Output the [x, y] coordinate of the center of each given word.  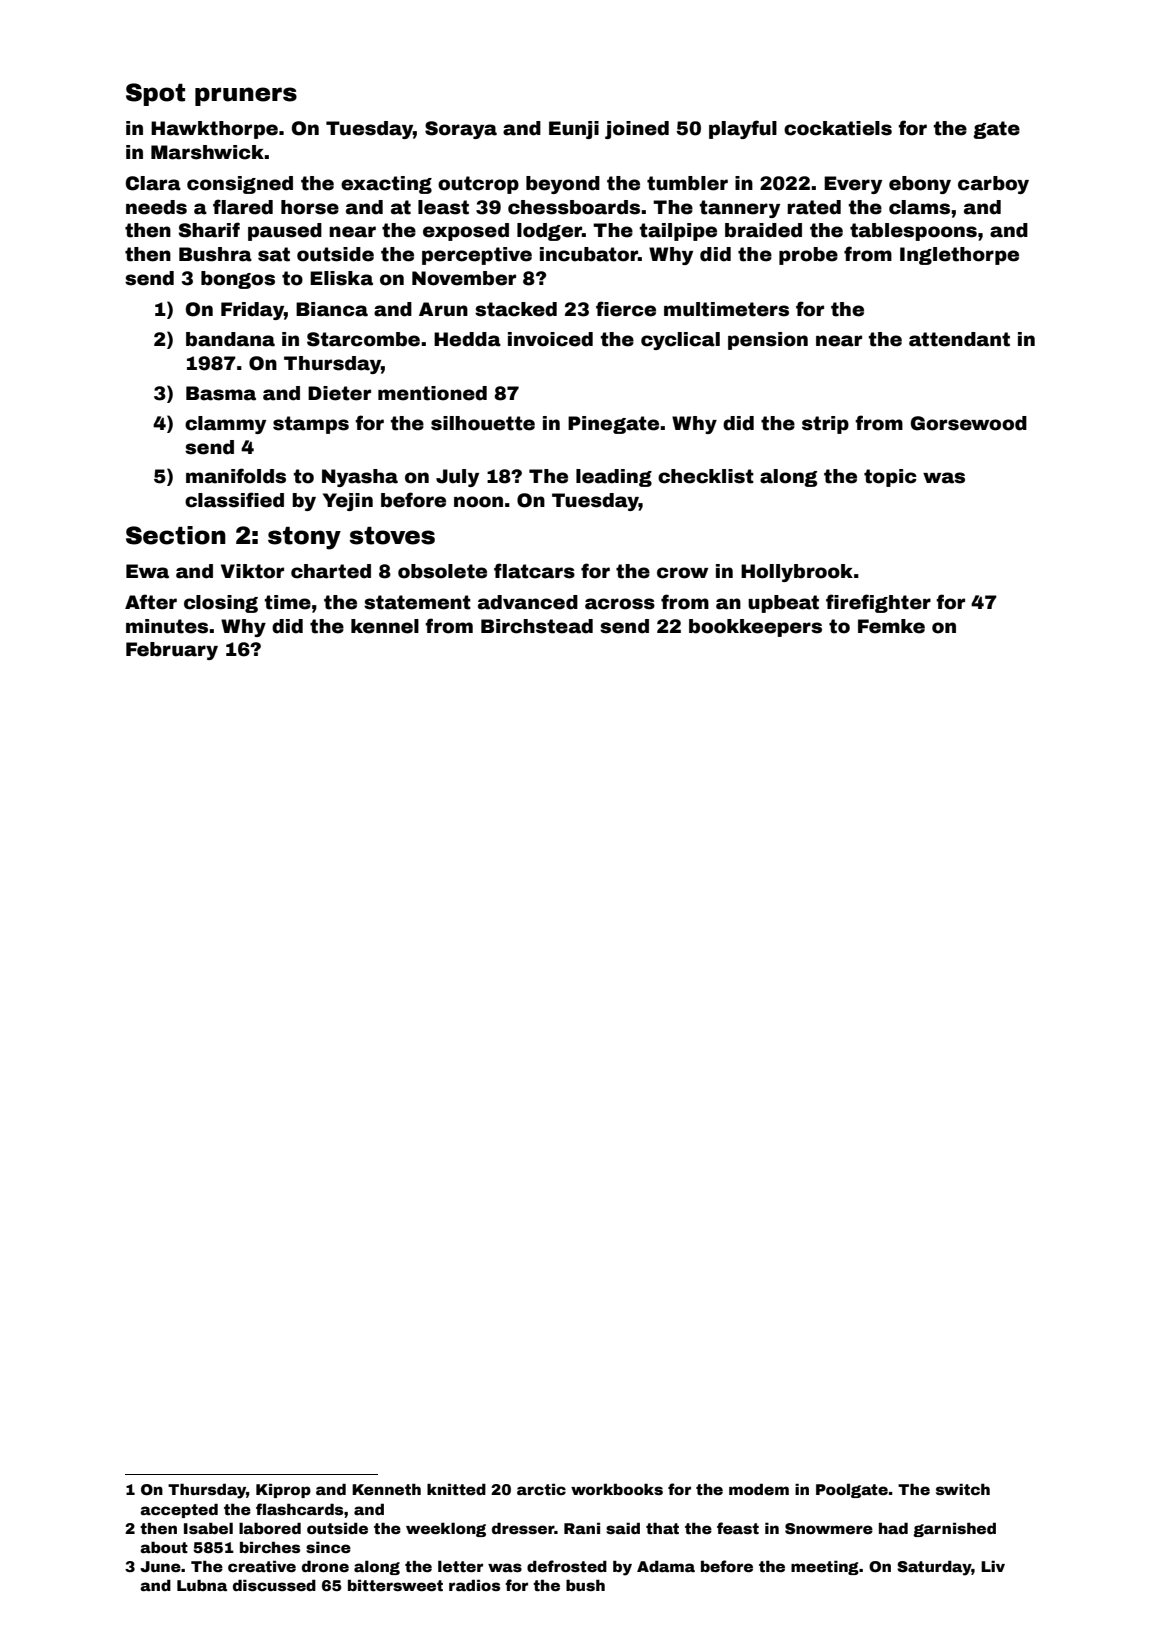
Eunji [574, 130]
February [172, 651]
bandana [230, 339]
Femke [891, 626]
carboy [993, 185]
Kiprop [283, 1490]
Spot [155, 94]
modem [759, 1489]
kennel [385, 626]
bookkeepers [755, 628]
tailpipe [678, 232]
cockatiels [838, 128]
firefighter [878, 603]
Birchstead [537, 626]
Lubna [202, 1585]
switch [963, 1489]
